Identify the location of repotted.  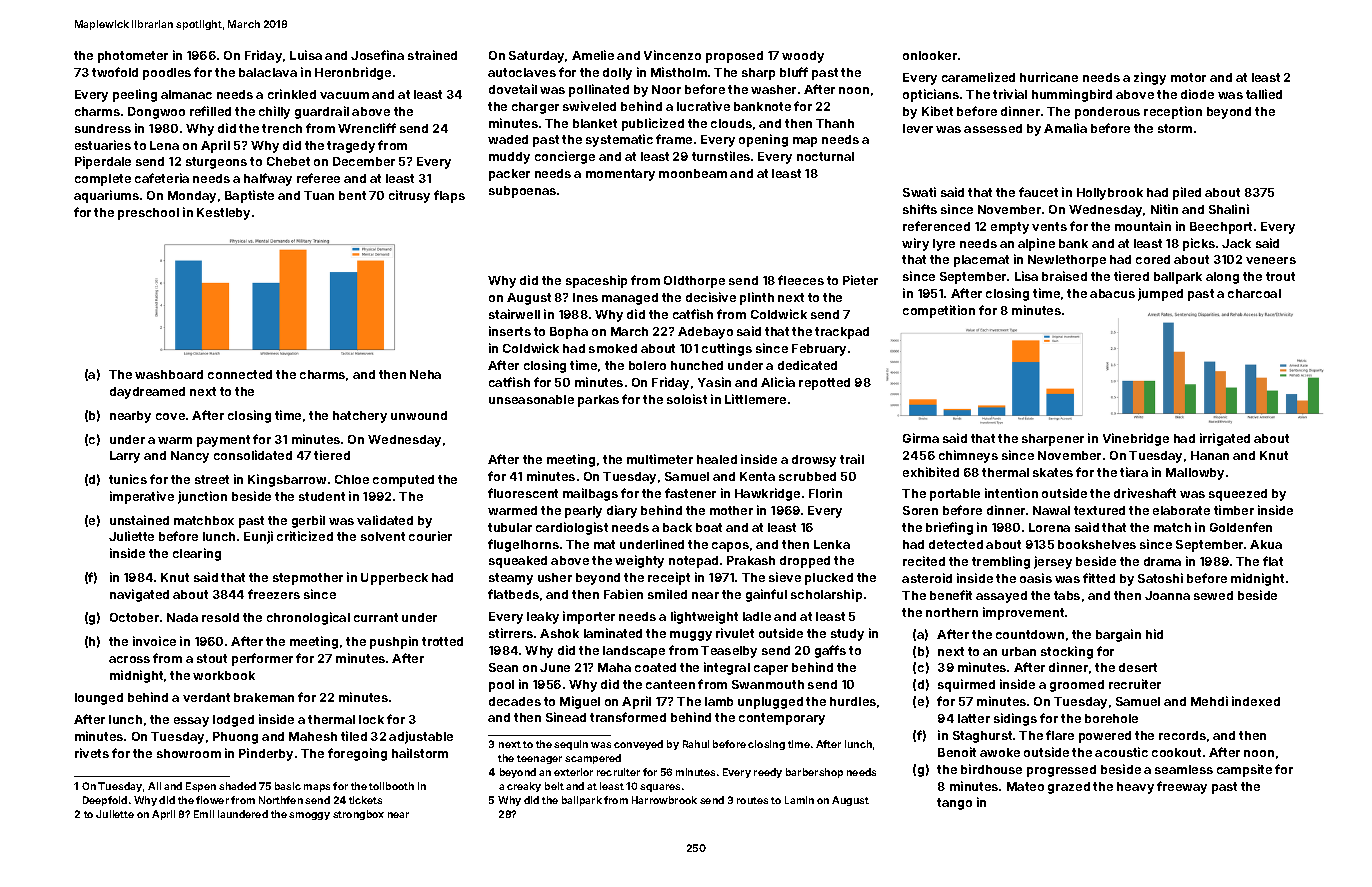
(824, 384).
